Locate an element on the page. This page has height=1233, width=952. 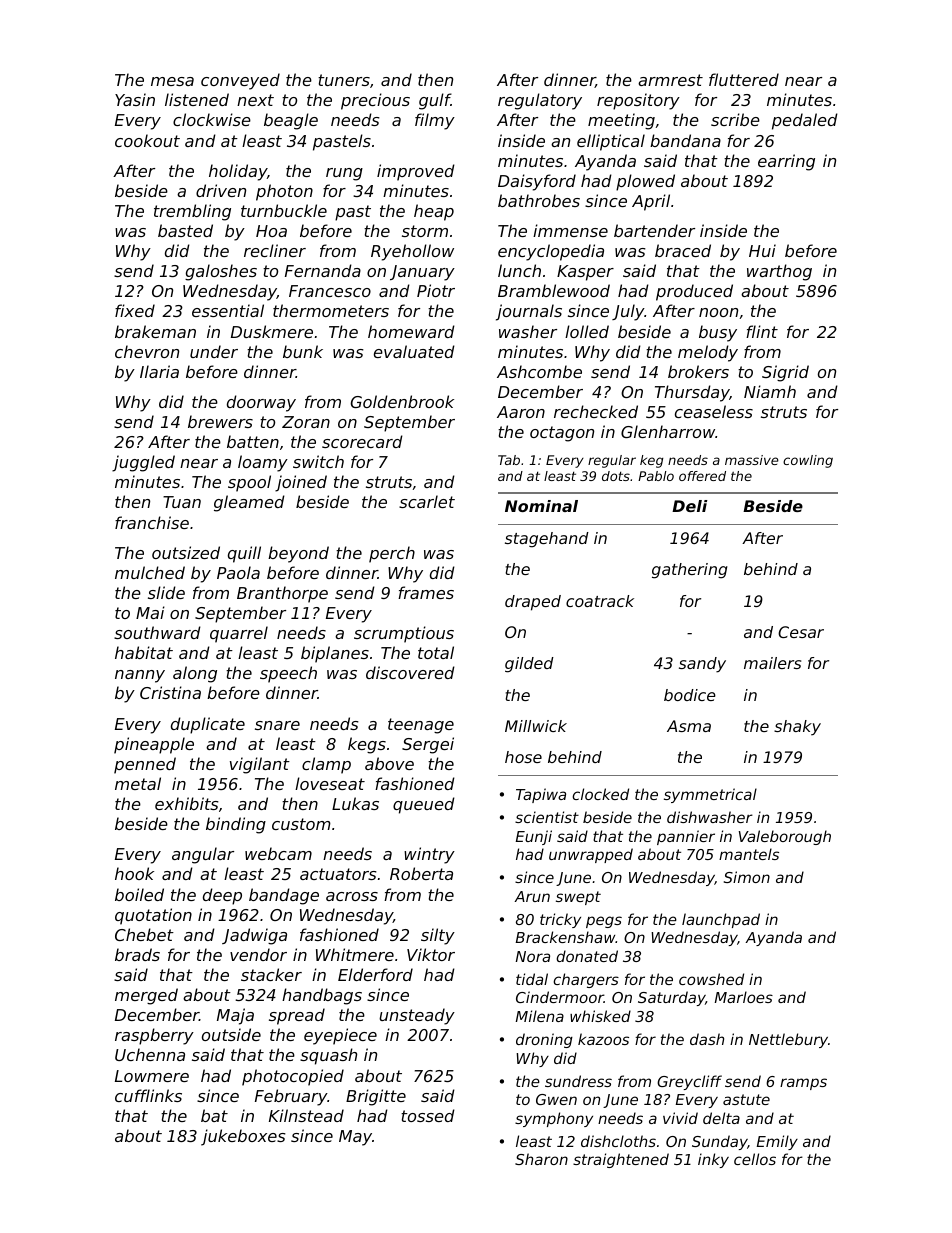
quarrel is located at coordinates (239, 634).
